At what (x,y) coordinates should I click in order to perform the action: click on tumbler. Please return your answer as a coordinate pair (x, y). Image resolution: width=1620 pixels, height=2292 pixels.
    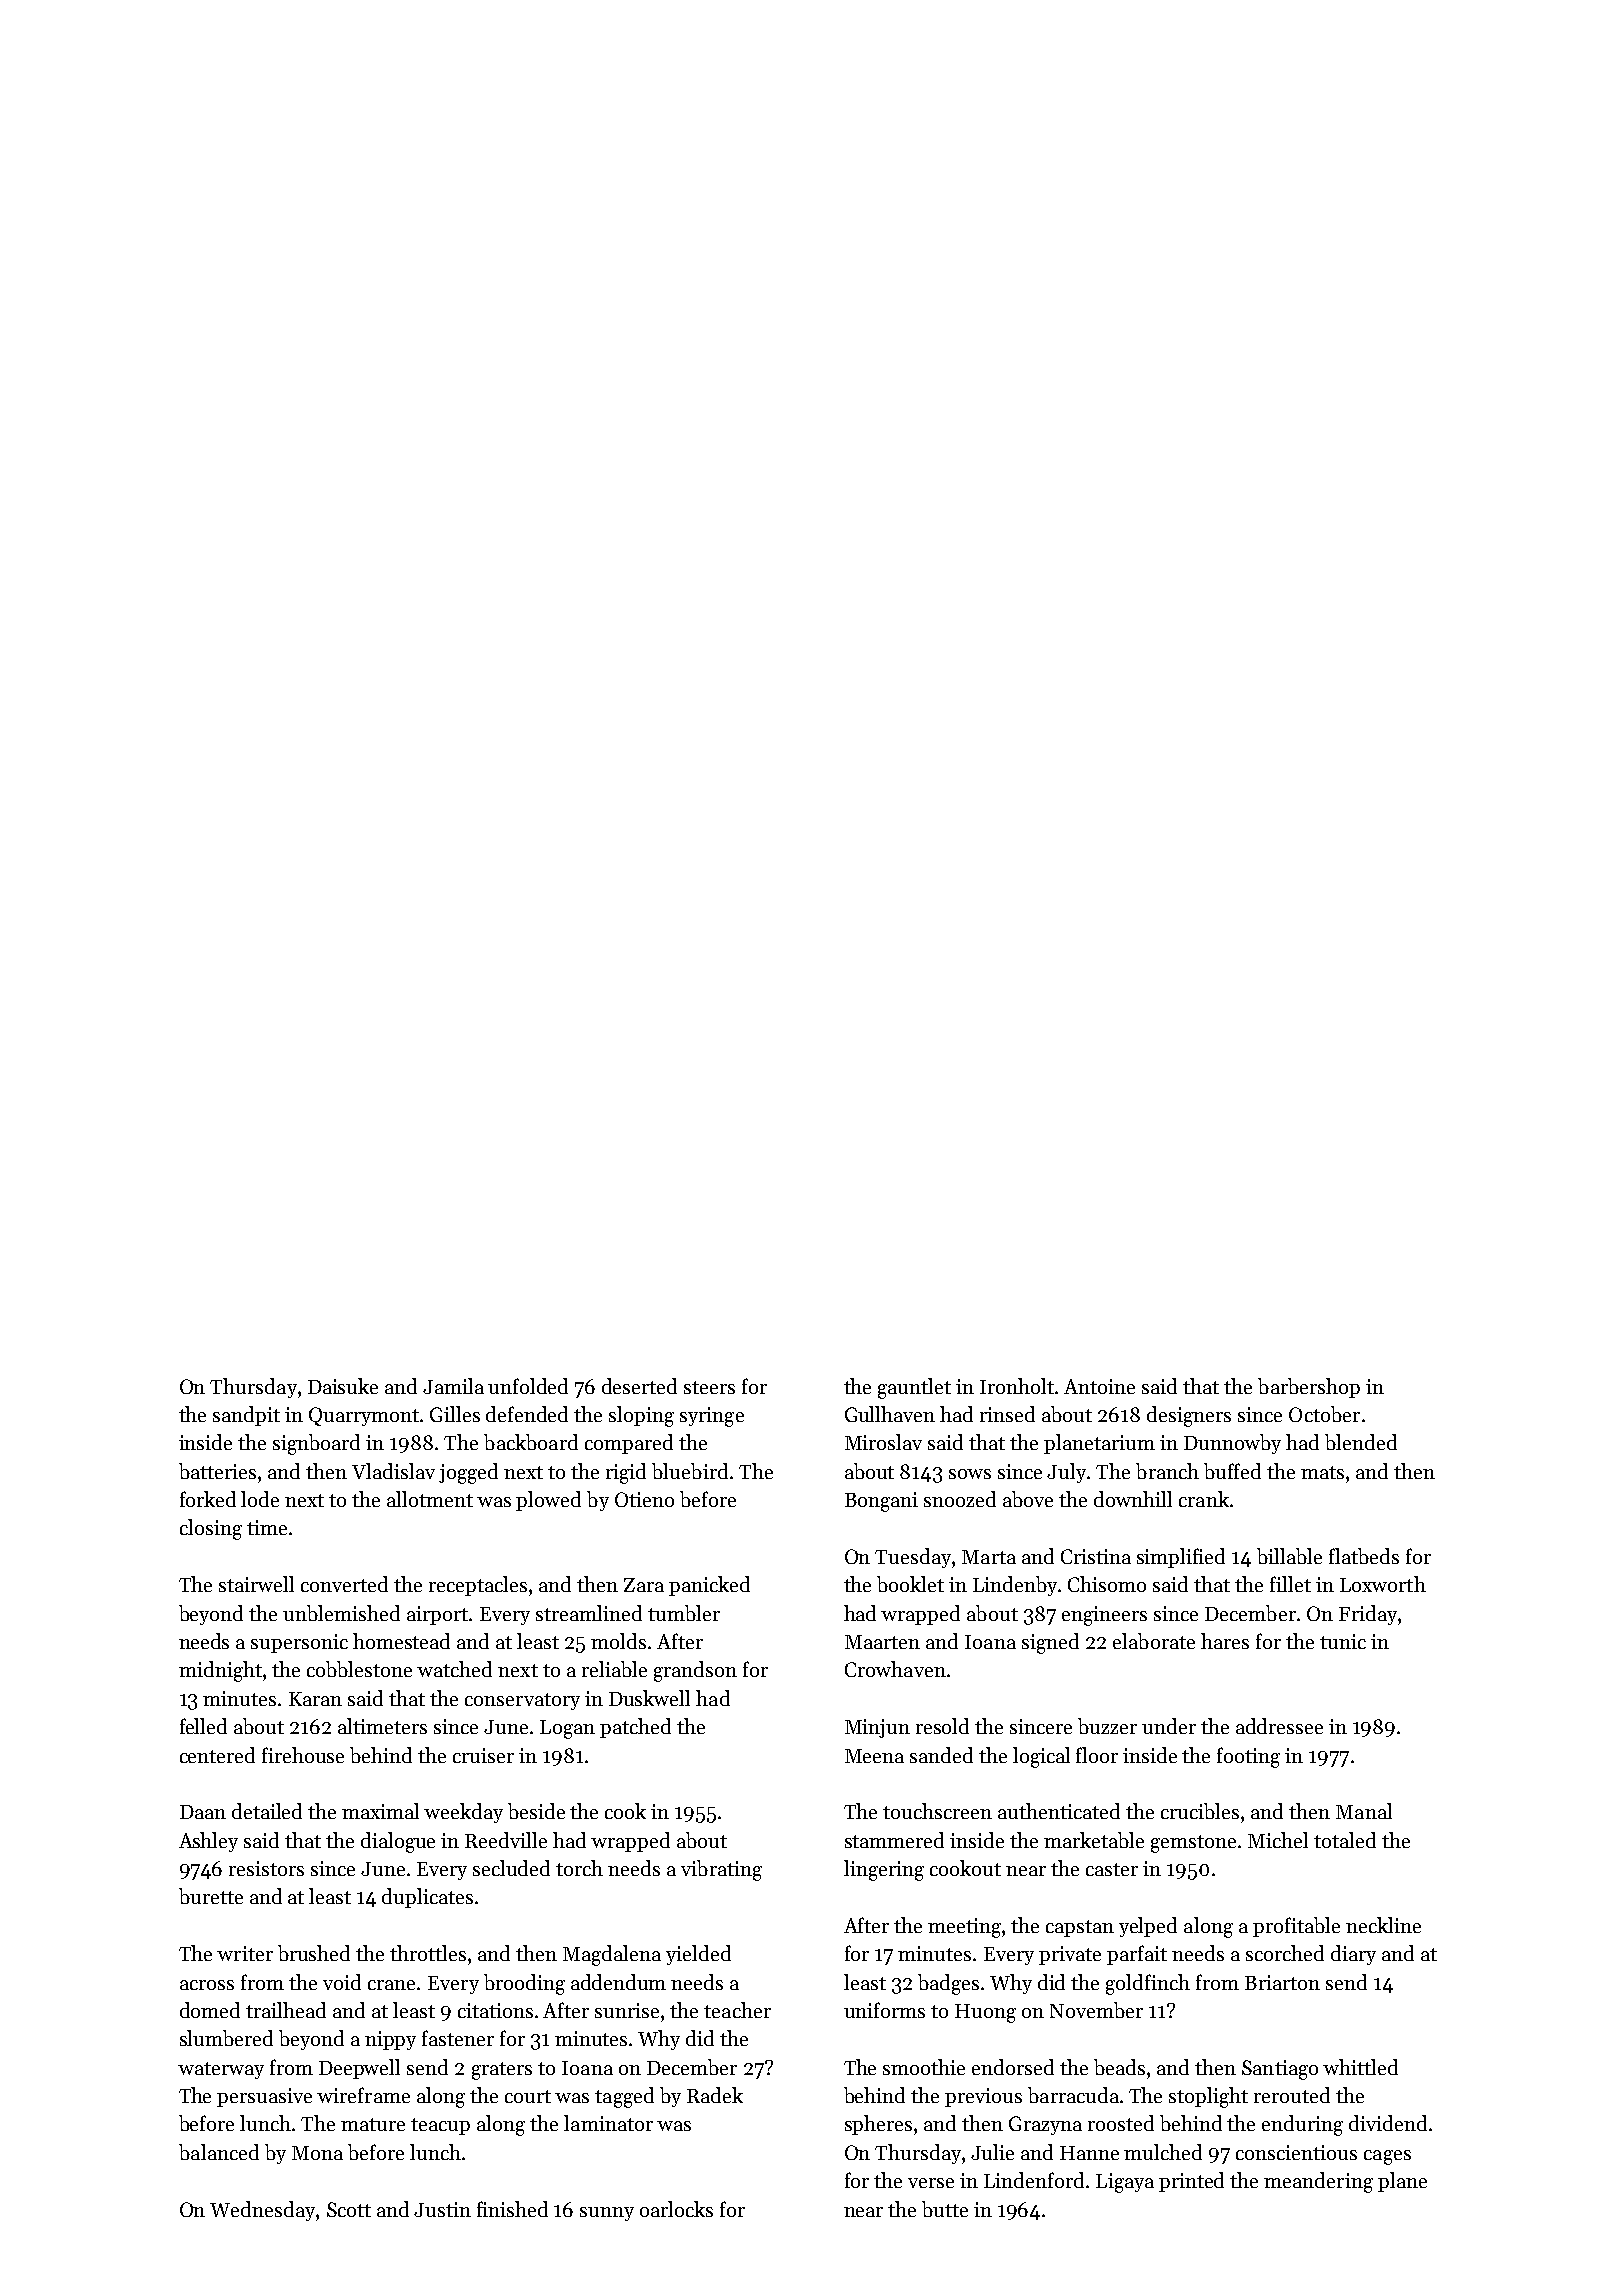
    Looking at the image, I should click on (684, 1613).
